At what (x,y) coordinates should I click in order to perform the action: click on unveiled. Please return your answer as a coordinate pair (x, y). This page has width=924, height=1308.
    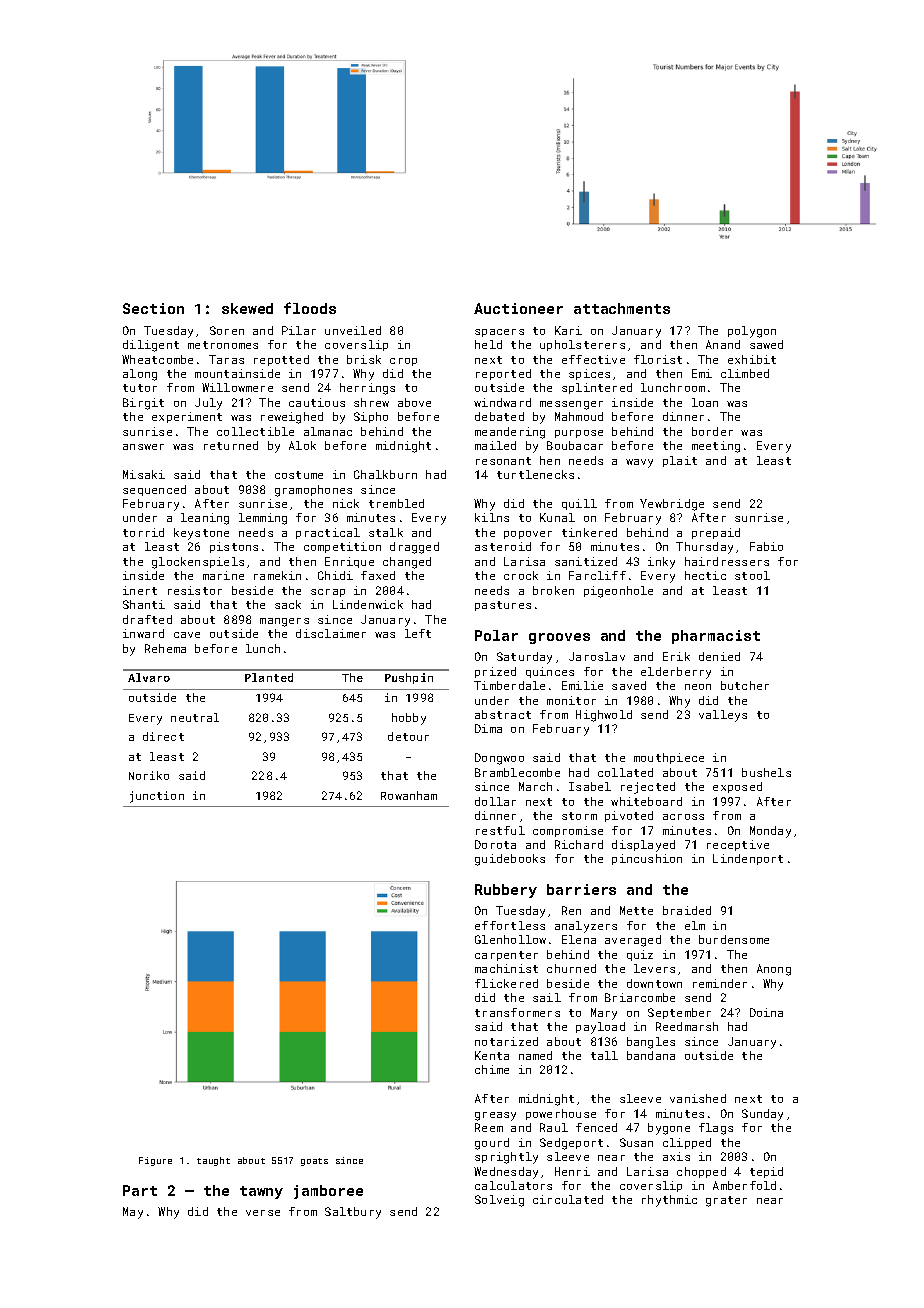
    Looking at the image, I should click on (353, 330).
